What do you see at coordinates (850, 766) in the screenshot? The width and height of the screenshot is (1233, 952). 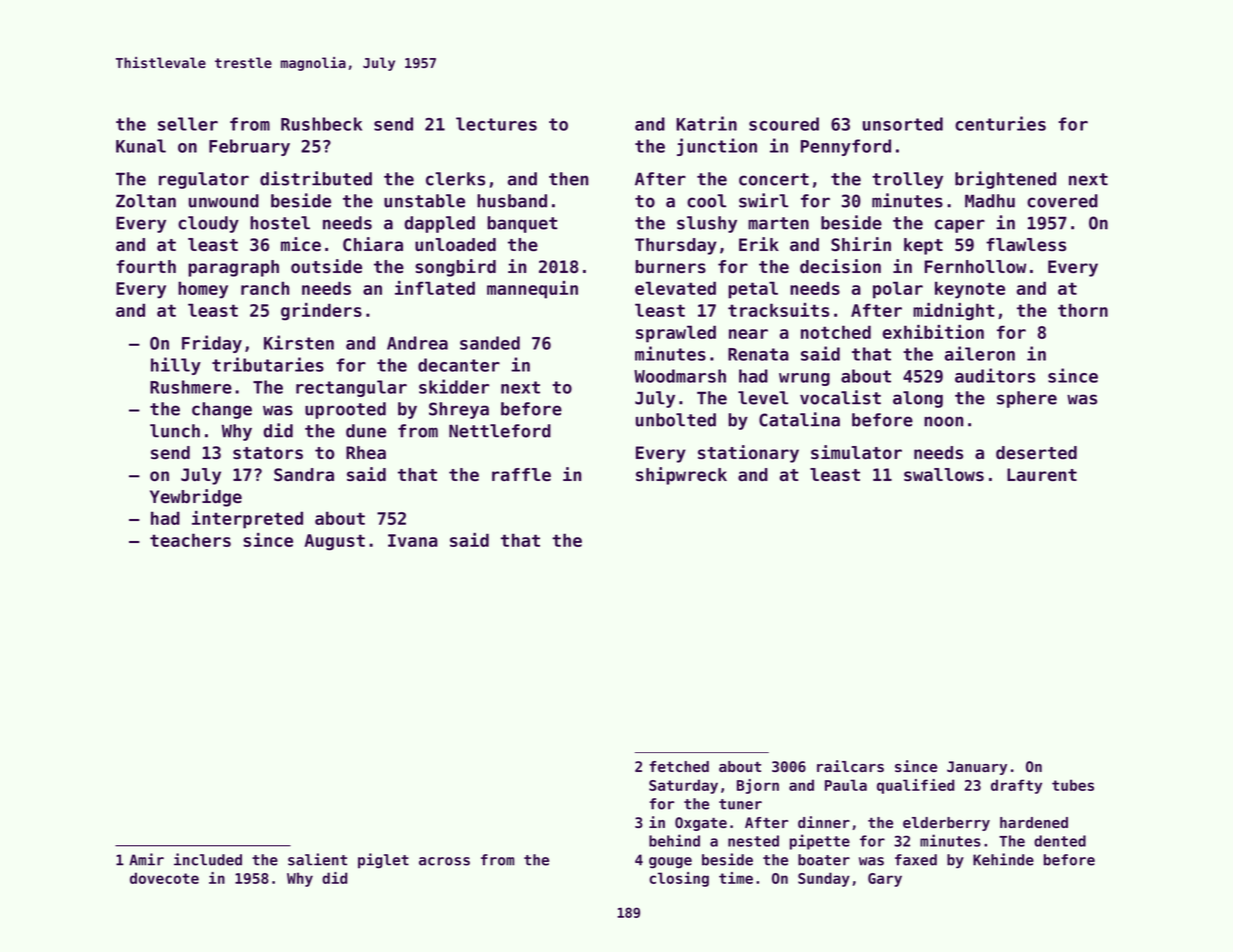 I see `railcars` at bounding box center [850, 766].
